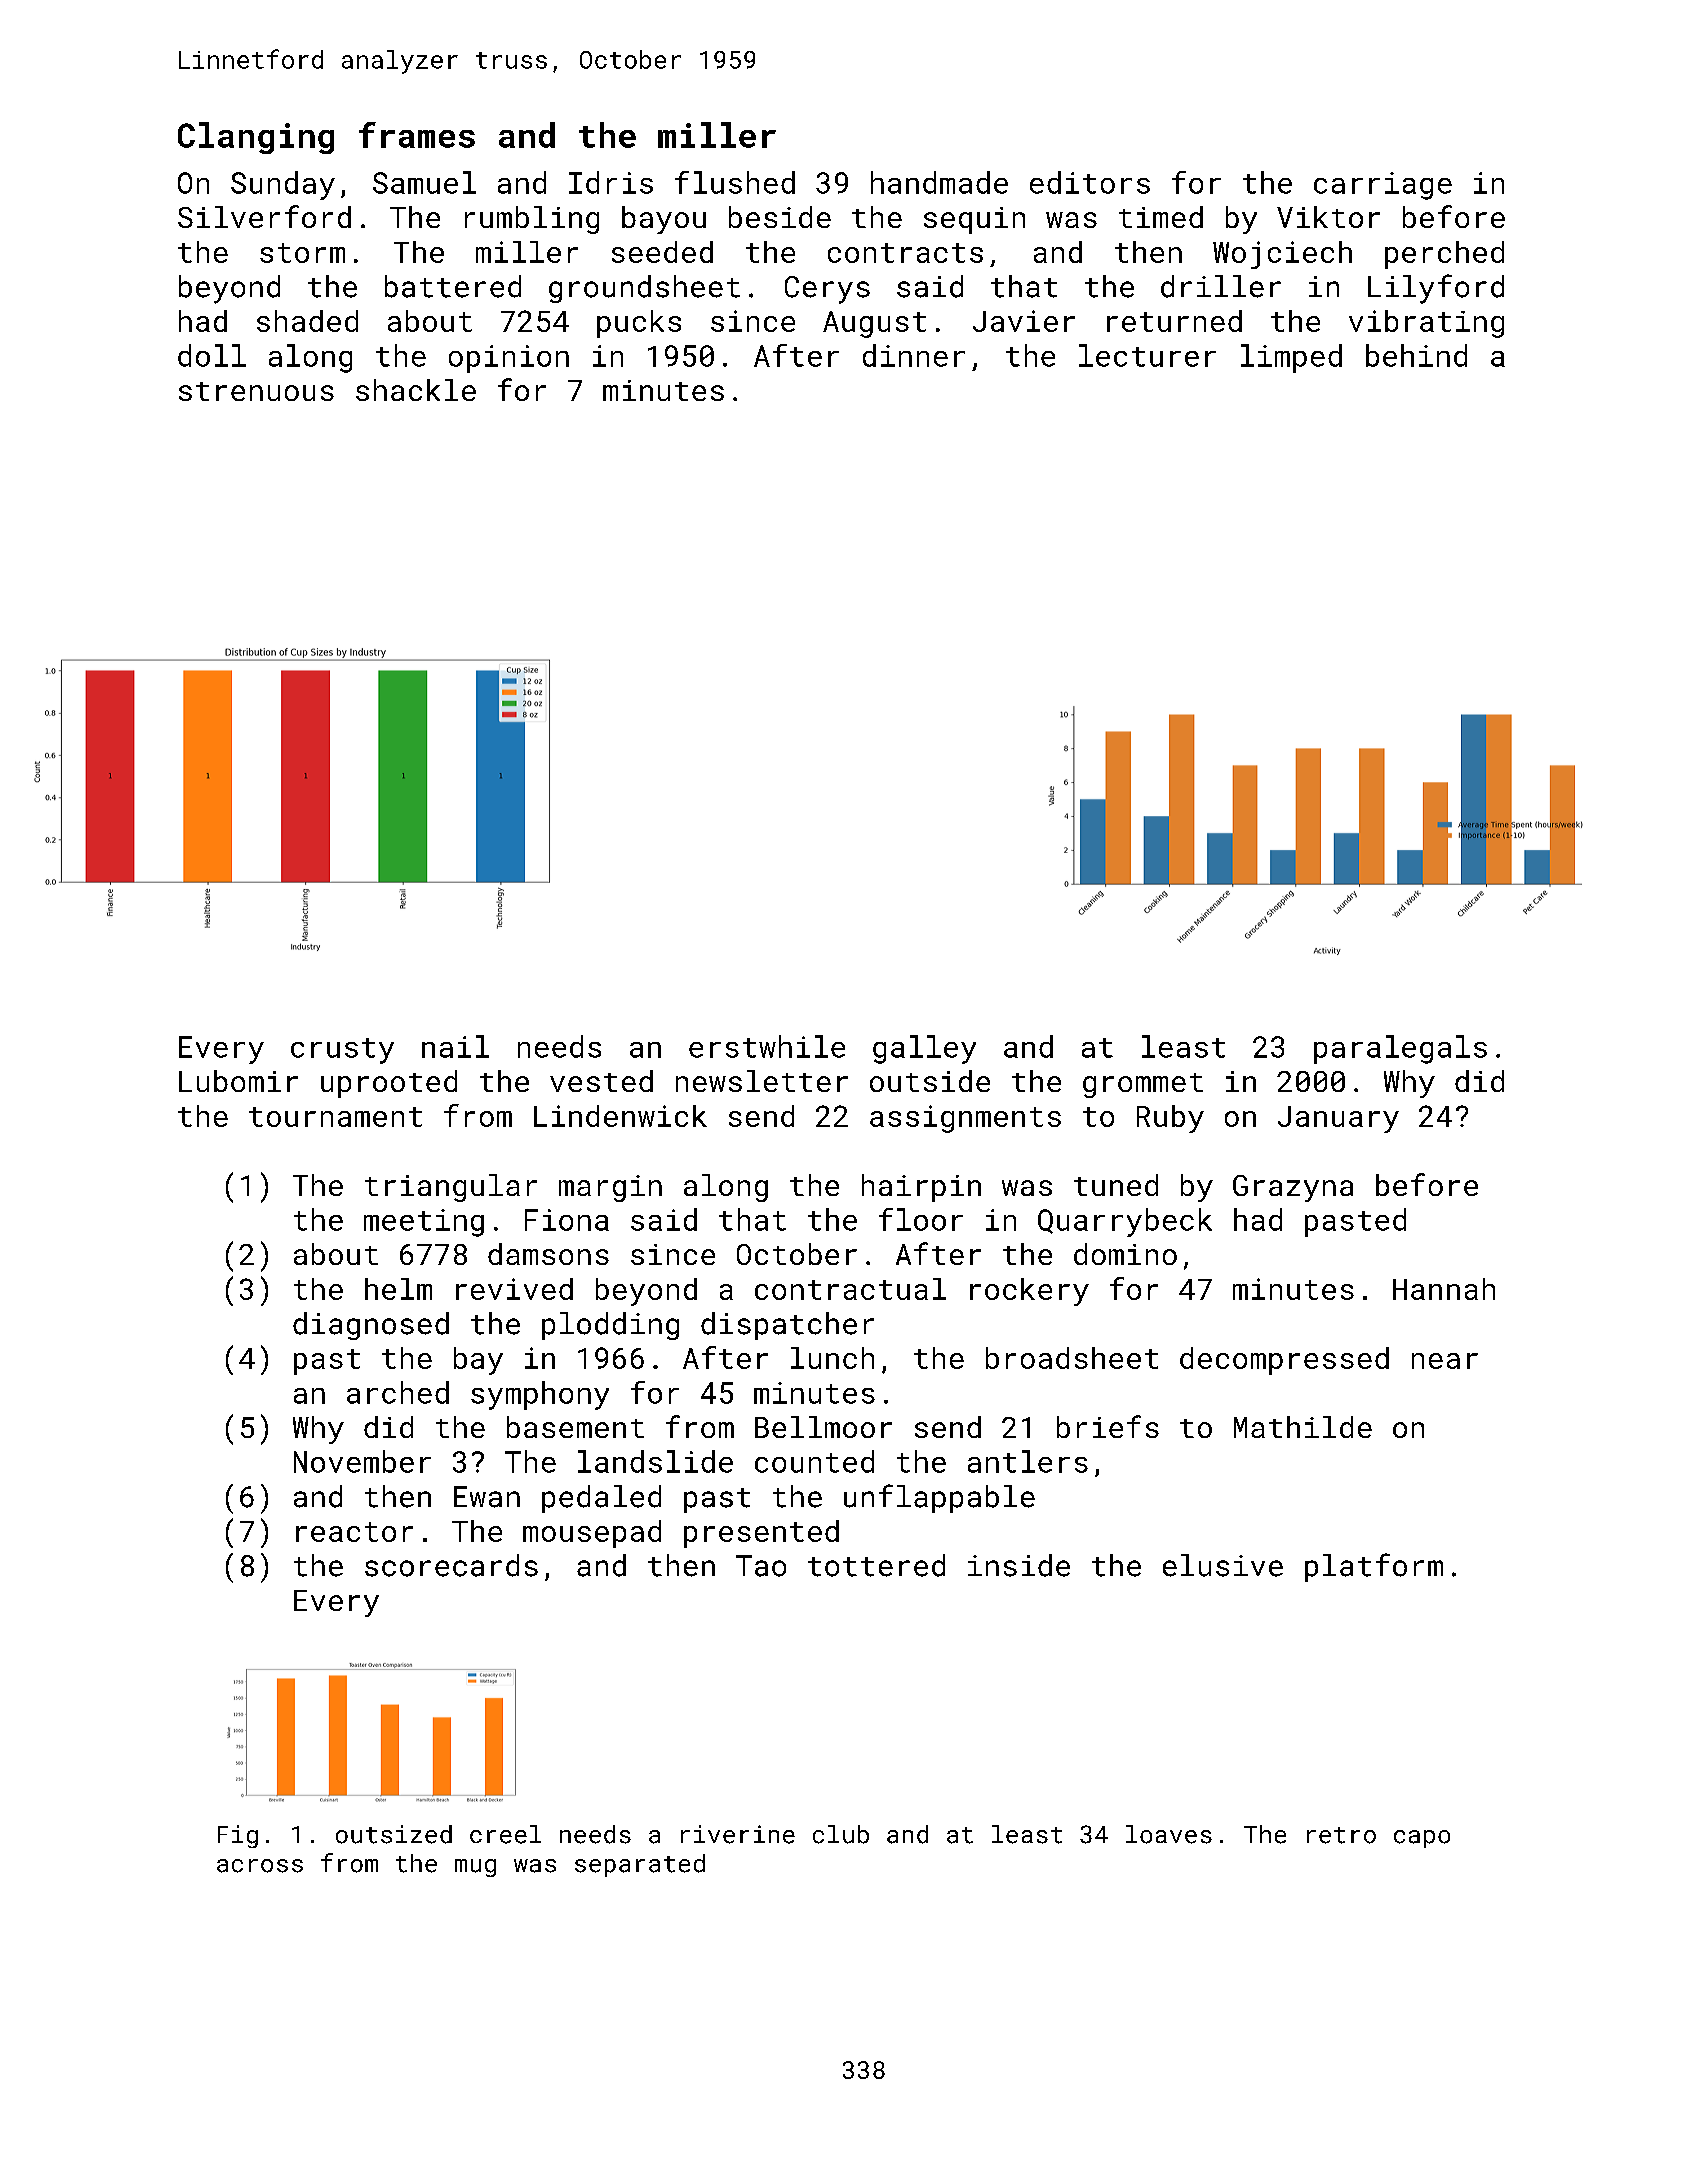 This screenshot has width=1683, height=2178. Describe the element at coordinates (914, 355) in the screenshot. I see `dinner` at that location.
